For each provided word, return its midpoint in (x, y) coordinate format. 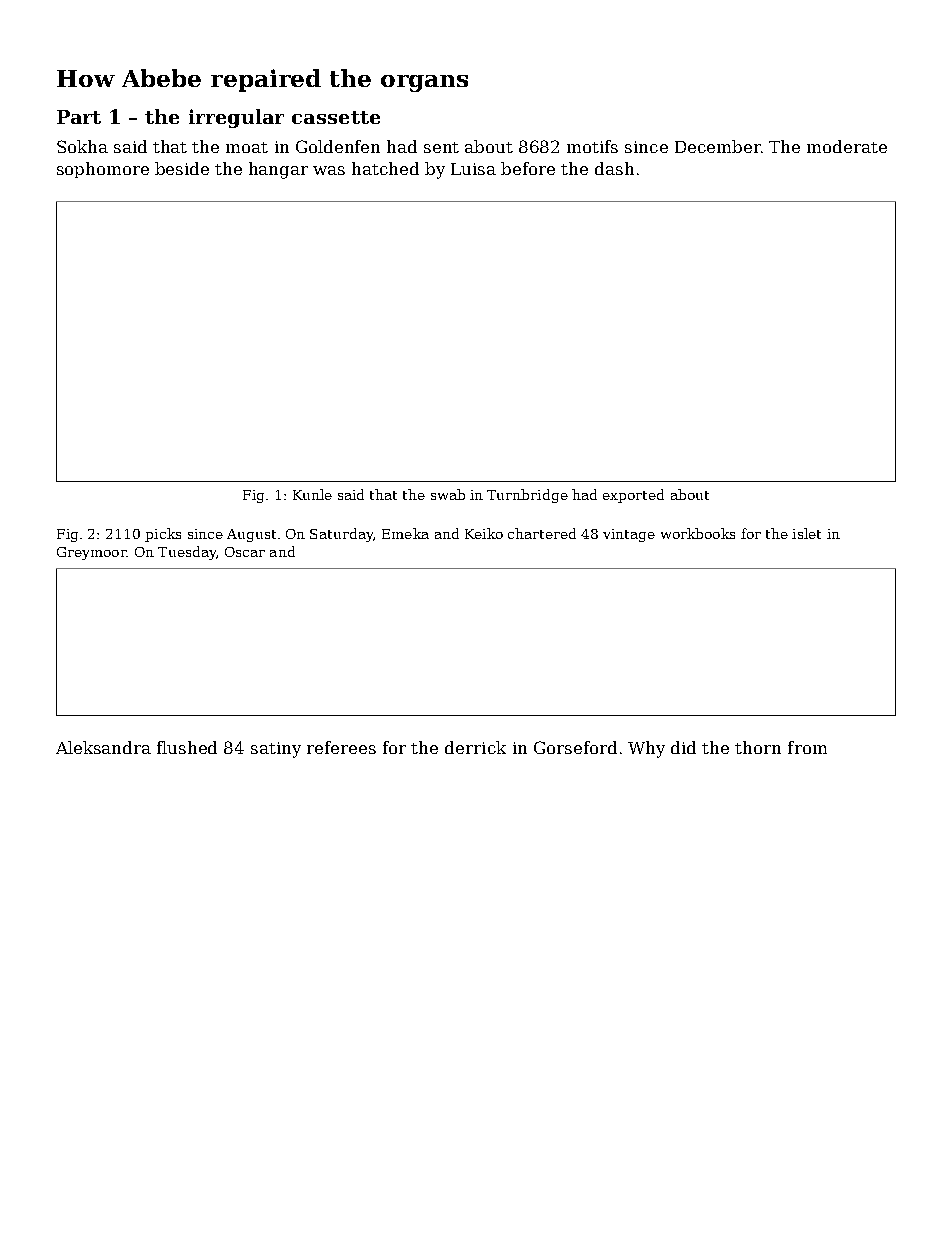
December (718, 146)
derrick (475, 747)
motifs (592, 146)
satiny (276, 750)
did (683, 747)
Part (79, 117)
